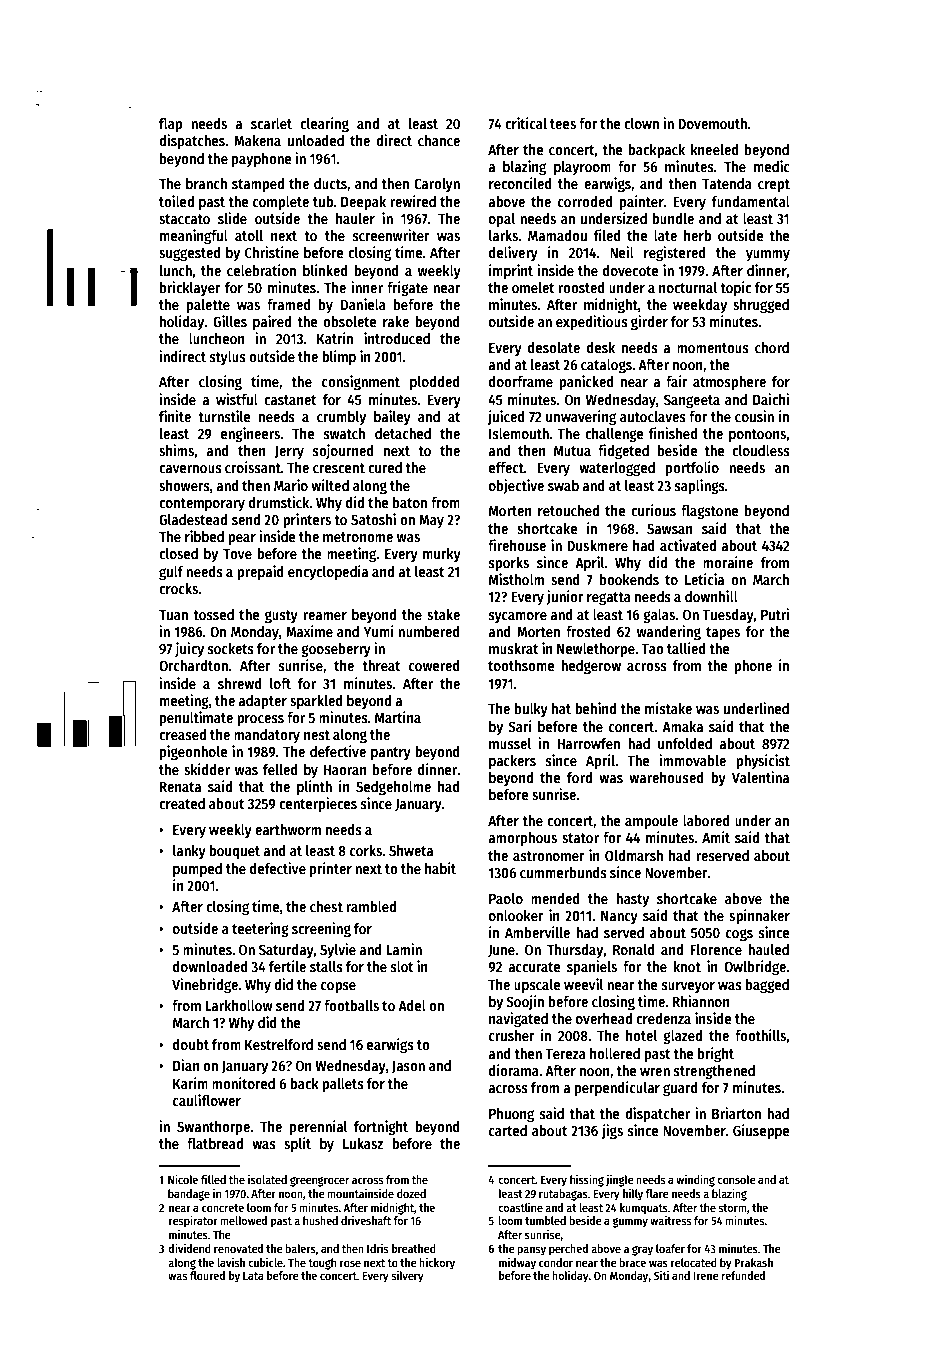 This screenshot has height=1347, width=949. What do you see at coordinates (183, 1179) in the screenshot?
I see `Nicole` at bounding box center [183, 1179].
